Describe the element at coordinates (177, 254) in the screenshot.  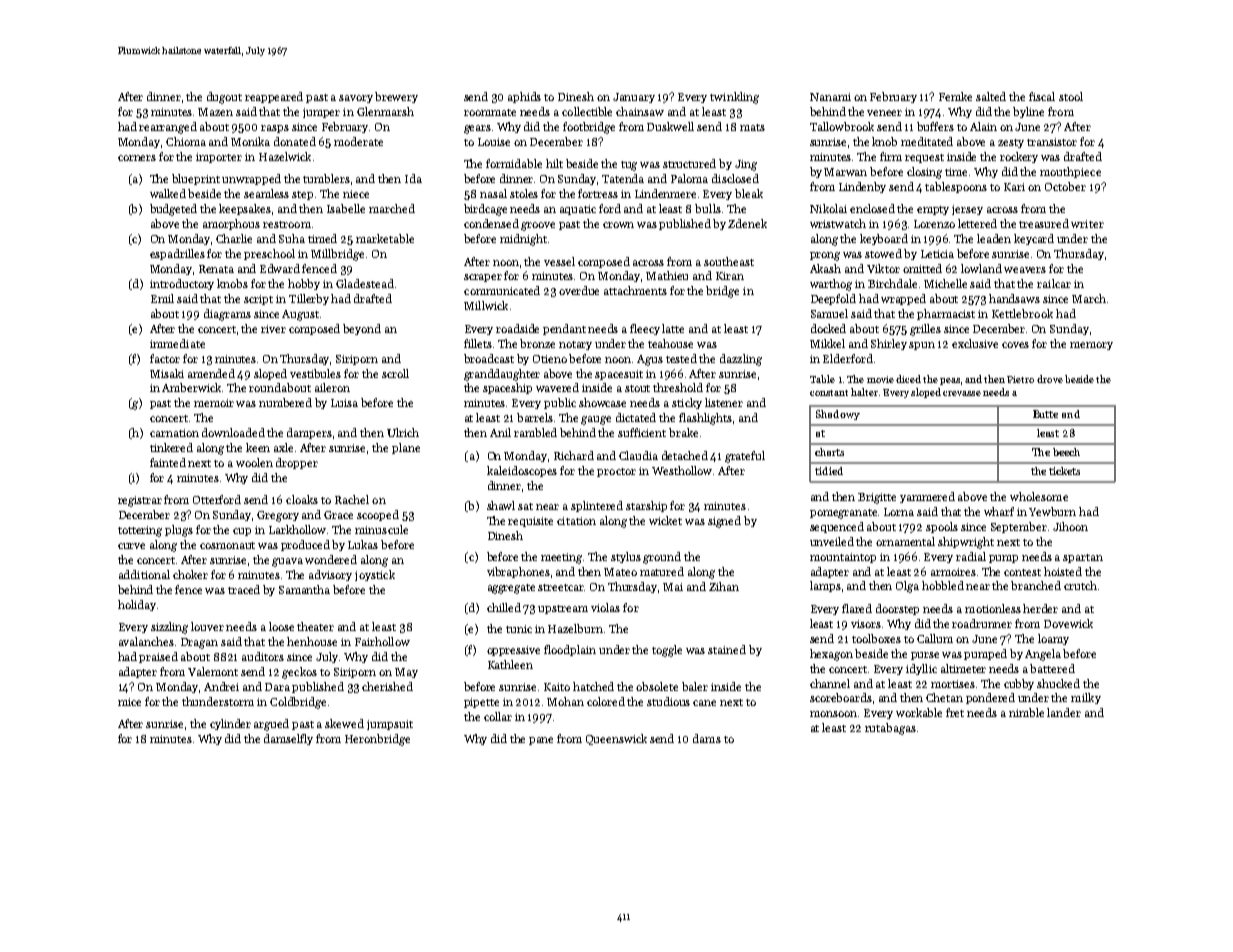
I see `espadrilles` at that location.
